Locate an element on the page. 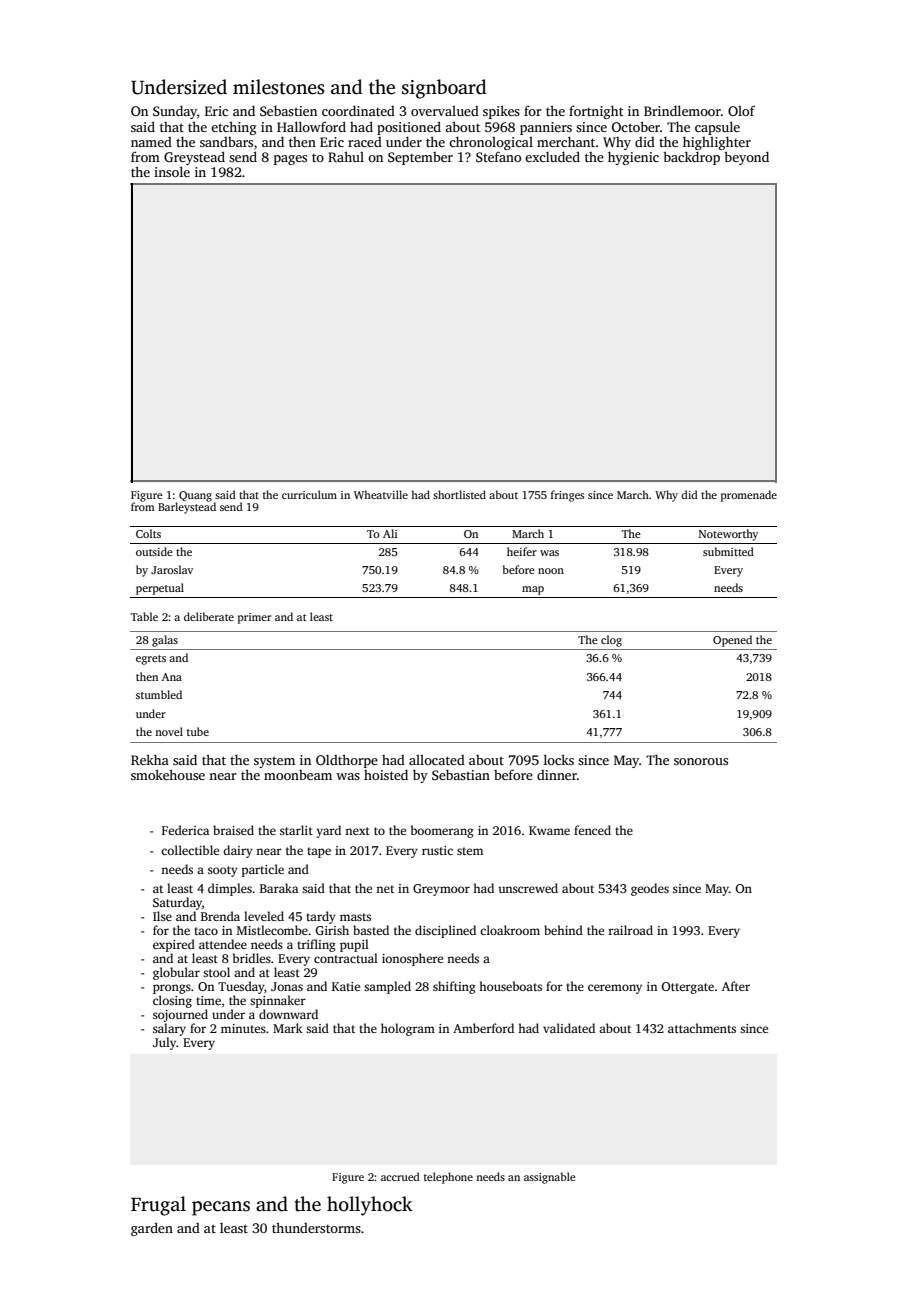  Greystead is located at coordinates (194, 158).
